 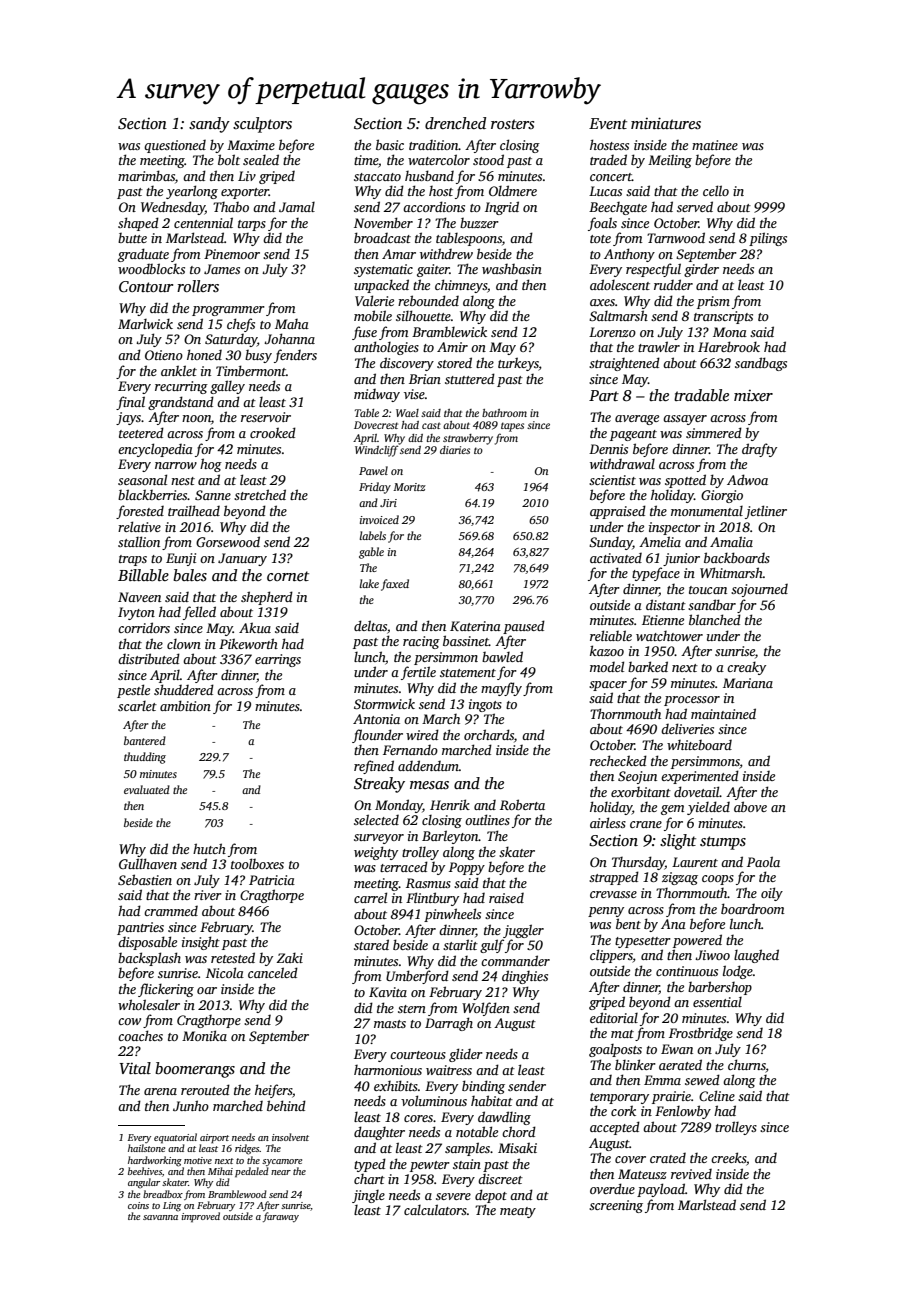 What do you see at coordinates (383, 222) in the screenshot?
I see `November` at bounding box center [383, 222].
